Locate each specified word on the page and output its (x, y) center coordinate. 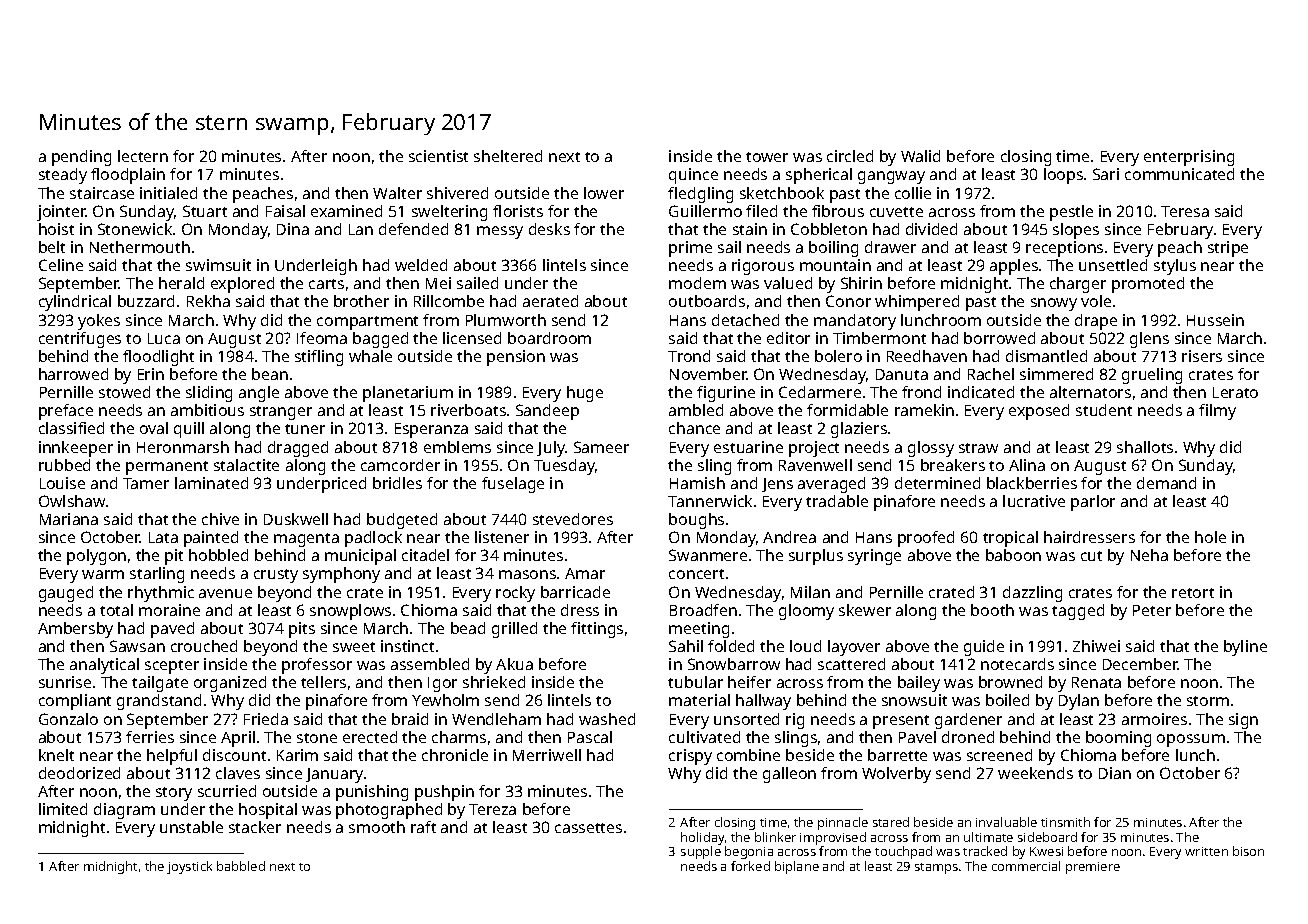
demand (1166, 483)
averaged (831, 485)
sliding (209, 394)
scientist (438, 156)
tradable (837, 501)
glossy (931, 449)
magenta (306, 540)
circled (850, 156)
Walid (920, 156)
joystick (189, 867)
